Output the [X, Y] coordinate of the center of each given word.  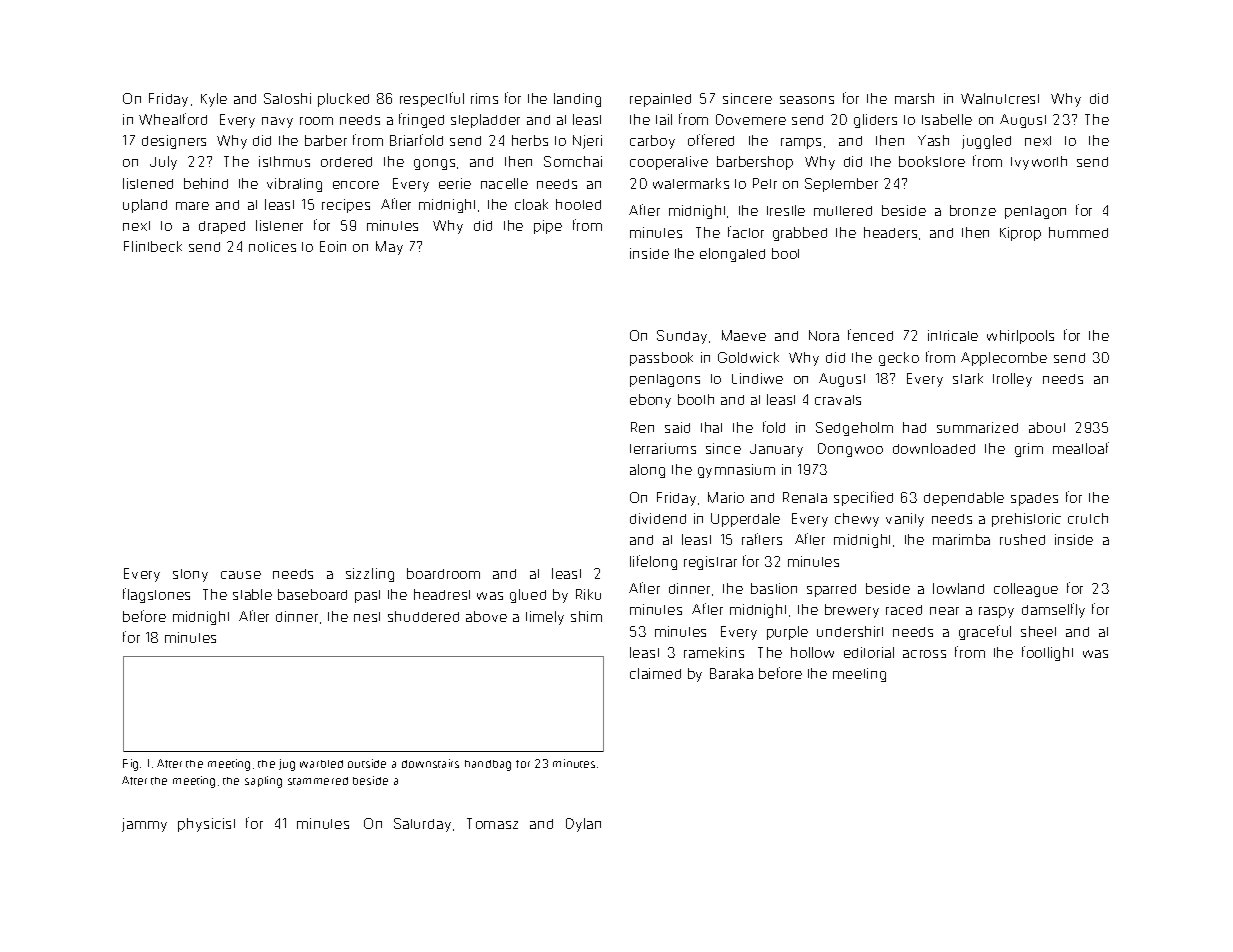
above [486, 616]
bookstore [932, 161]
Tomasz [492, 823]
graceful [985, 632]
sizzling [370, 575]
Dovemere [751, 119]
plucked [343, 100]
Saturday [422, 825]
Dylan [583, 825]
